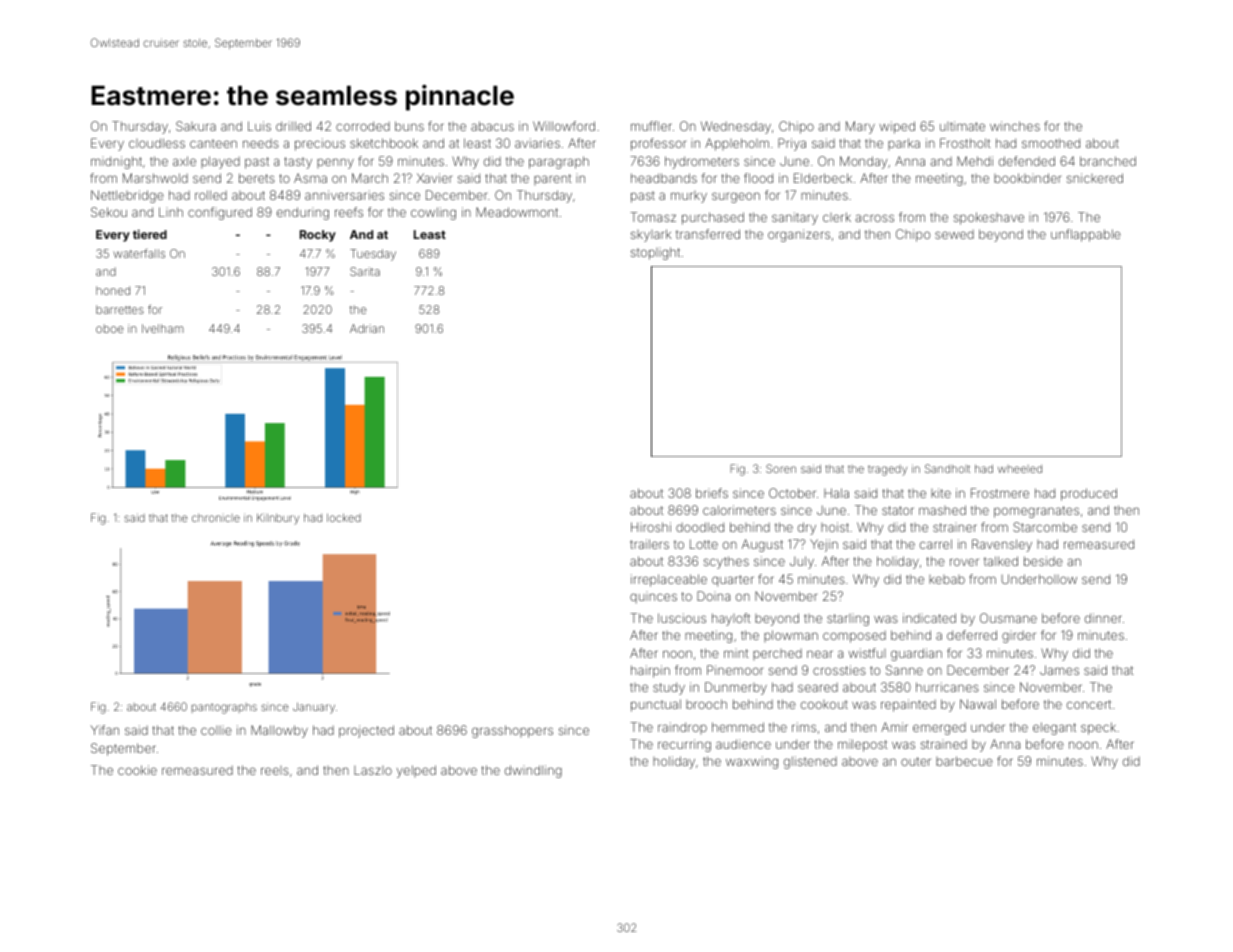 The image size is (1233, 952). Describe the element at coordinates (653, 597) in the screenshot. I see `quinces` at that location.
